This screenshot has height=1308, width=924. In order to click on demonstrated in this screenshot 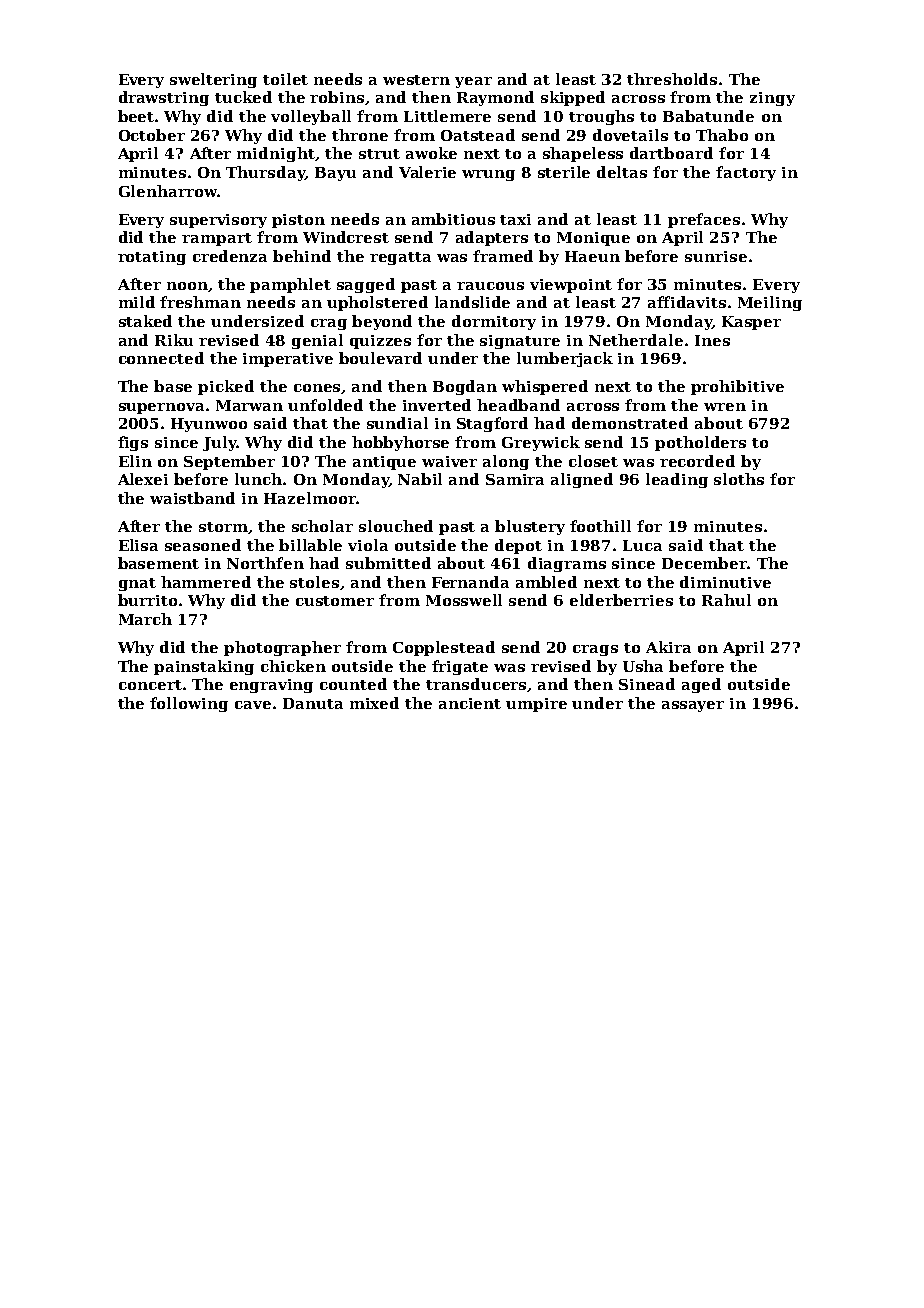, I will do `click(630, 423)`.
